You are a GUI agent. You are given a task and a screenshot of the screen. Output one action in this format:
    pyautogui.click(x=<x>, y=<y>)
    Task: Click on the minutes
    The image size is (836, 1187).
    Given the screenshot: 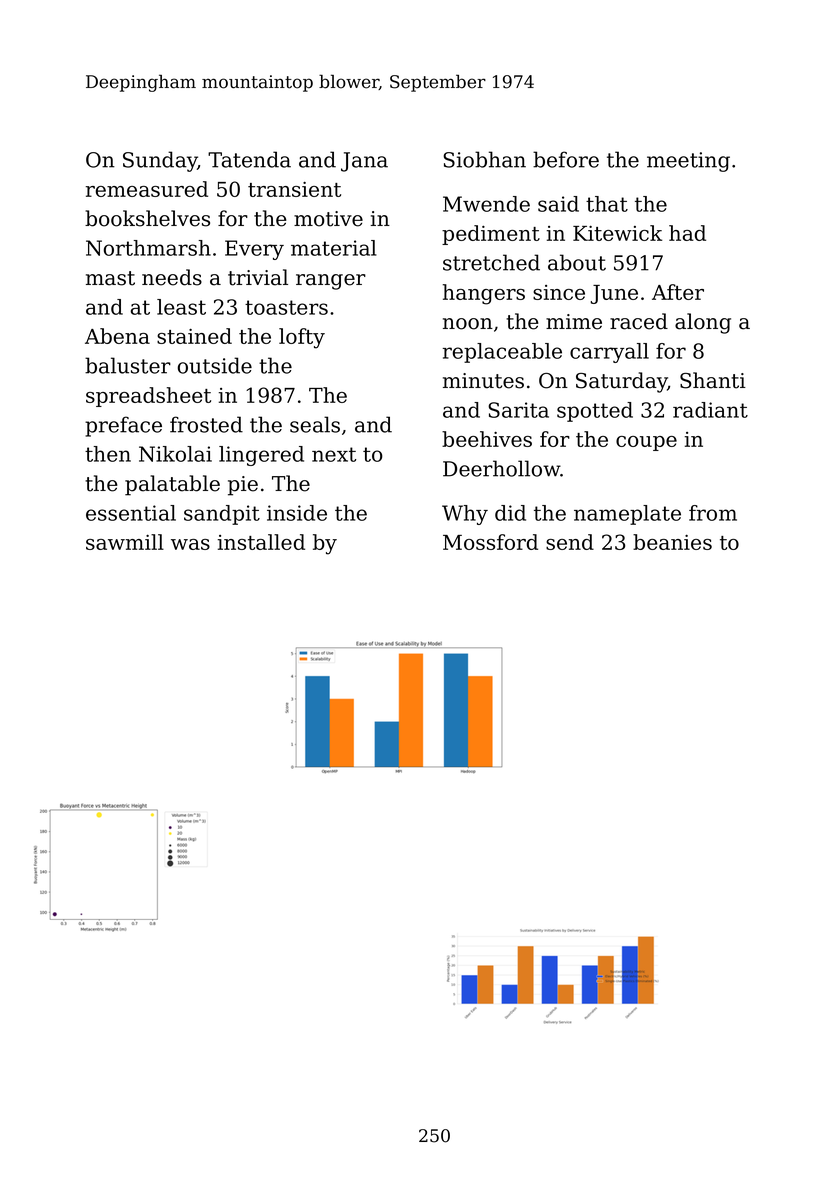 What is the action you would take?
    pyautogui.click(x=483, y=381)
